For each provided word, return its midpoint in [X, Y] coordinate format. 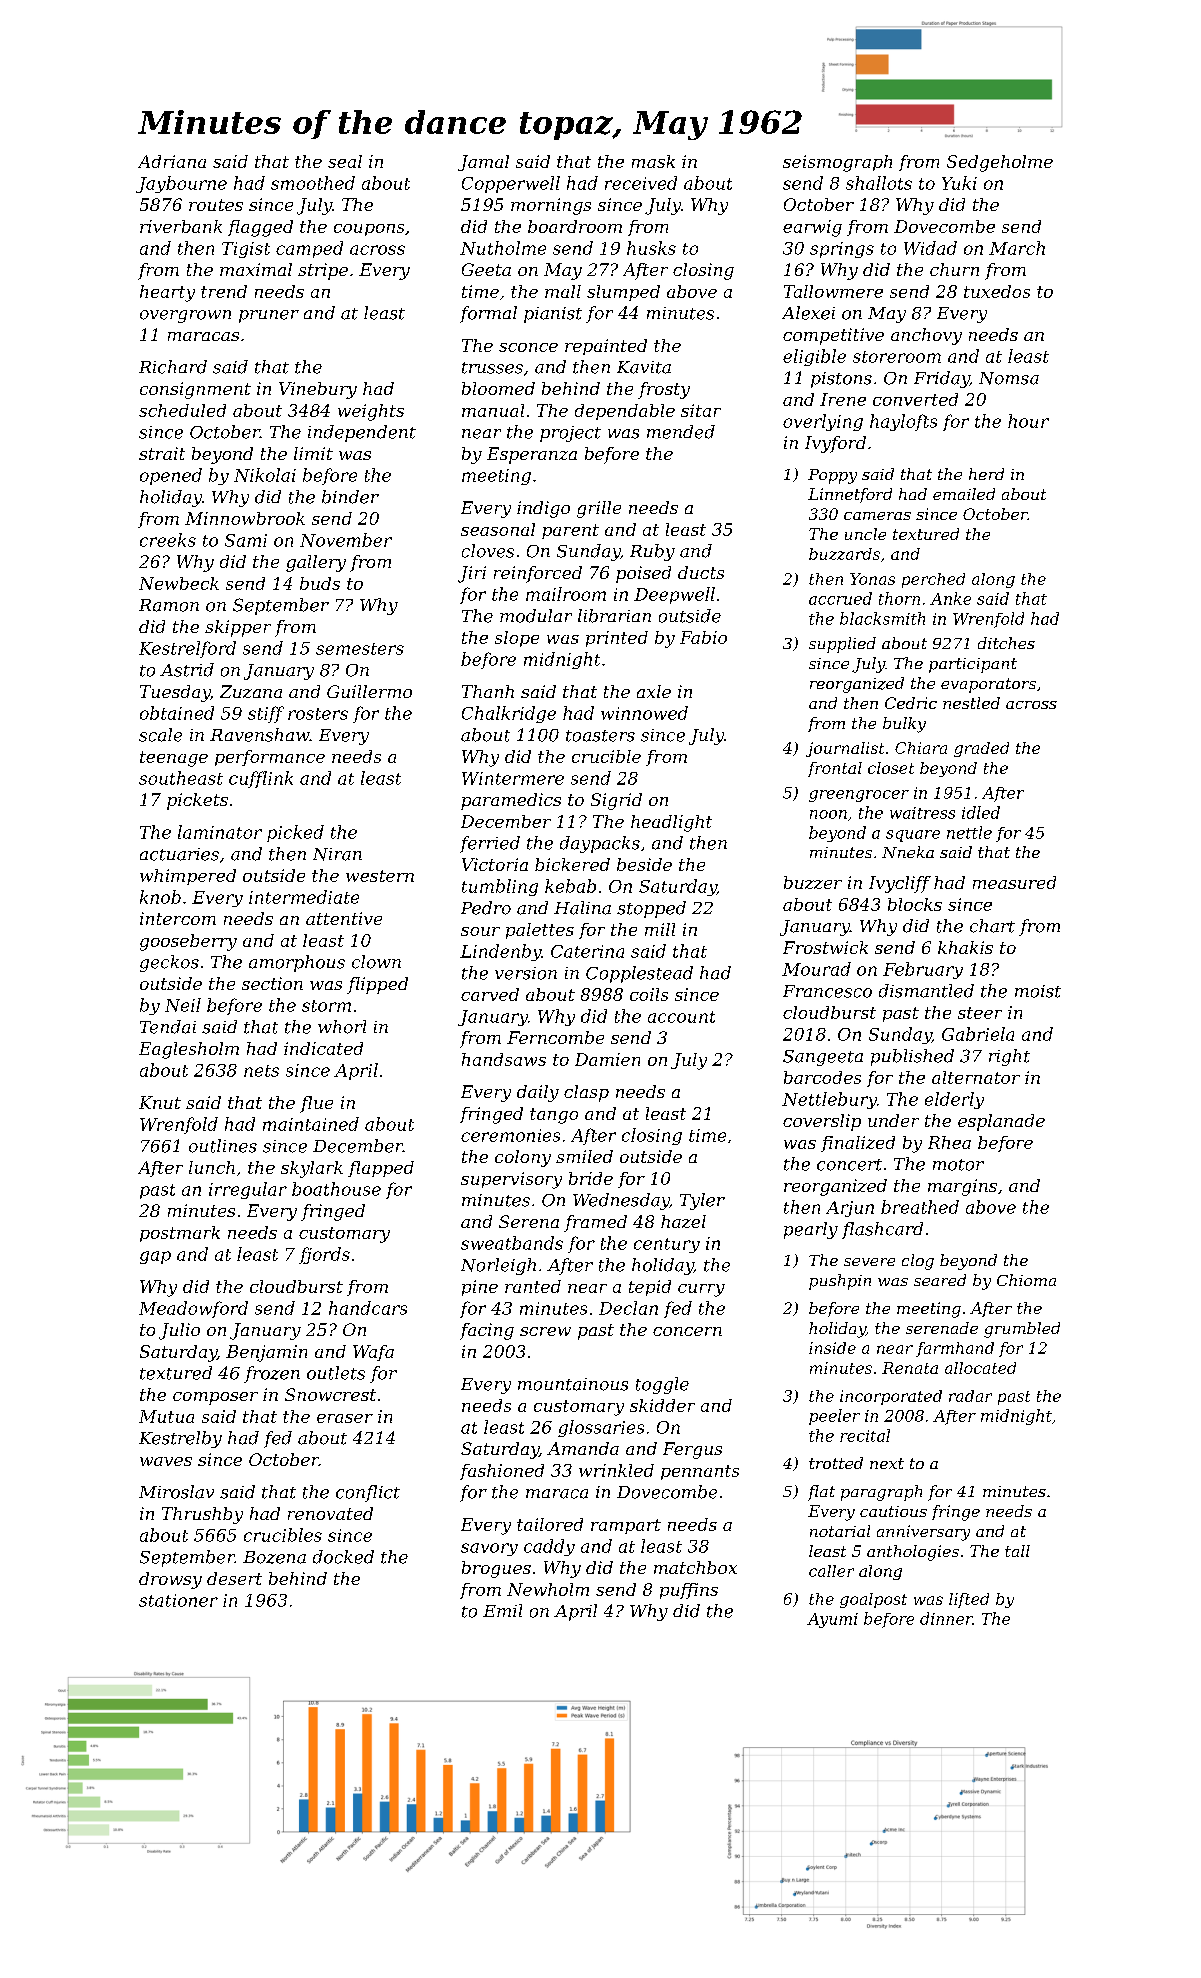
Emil [502, 1610]
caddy [549, 1547]
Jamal [483, 163]
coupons [369, 230]
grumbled [1022, 1330]
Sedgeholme [1000, 163]
